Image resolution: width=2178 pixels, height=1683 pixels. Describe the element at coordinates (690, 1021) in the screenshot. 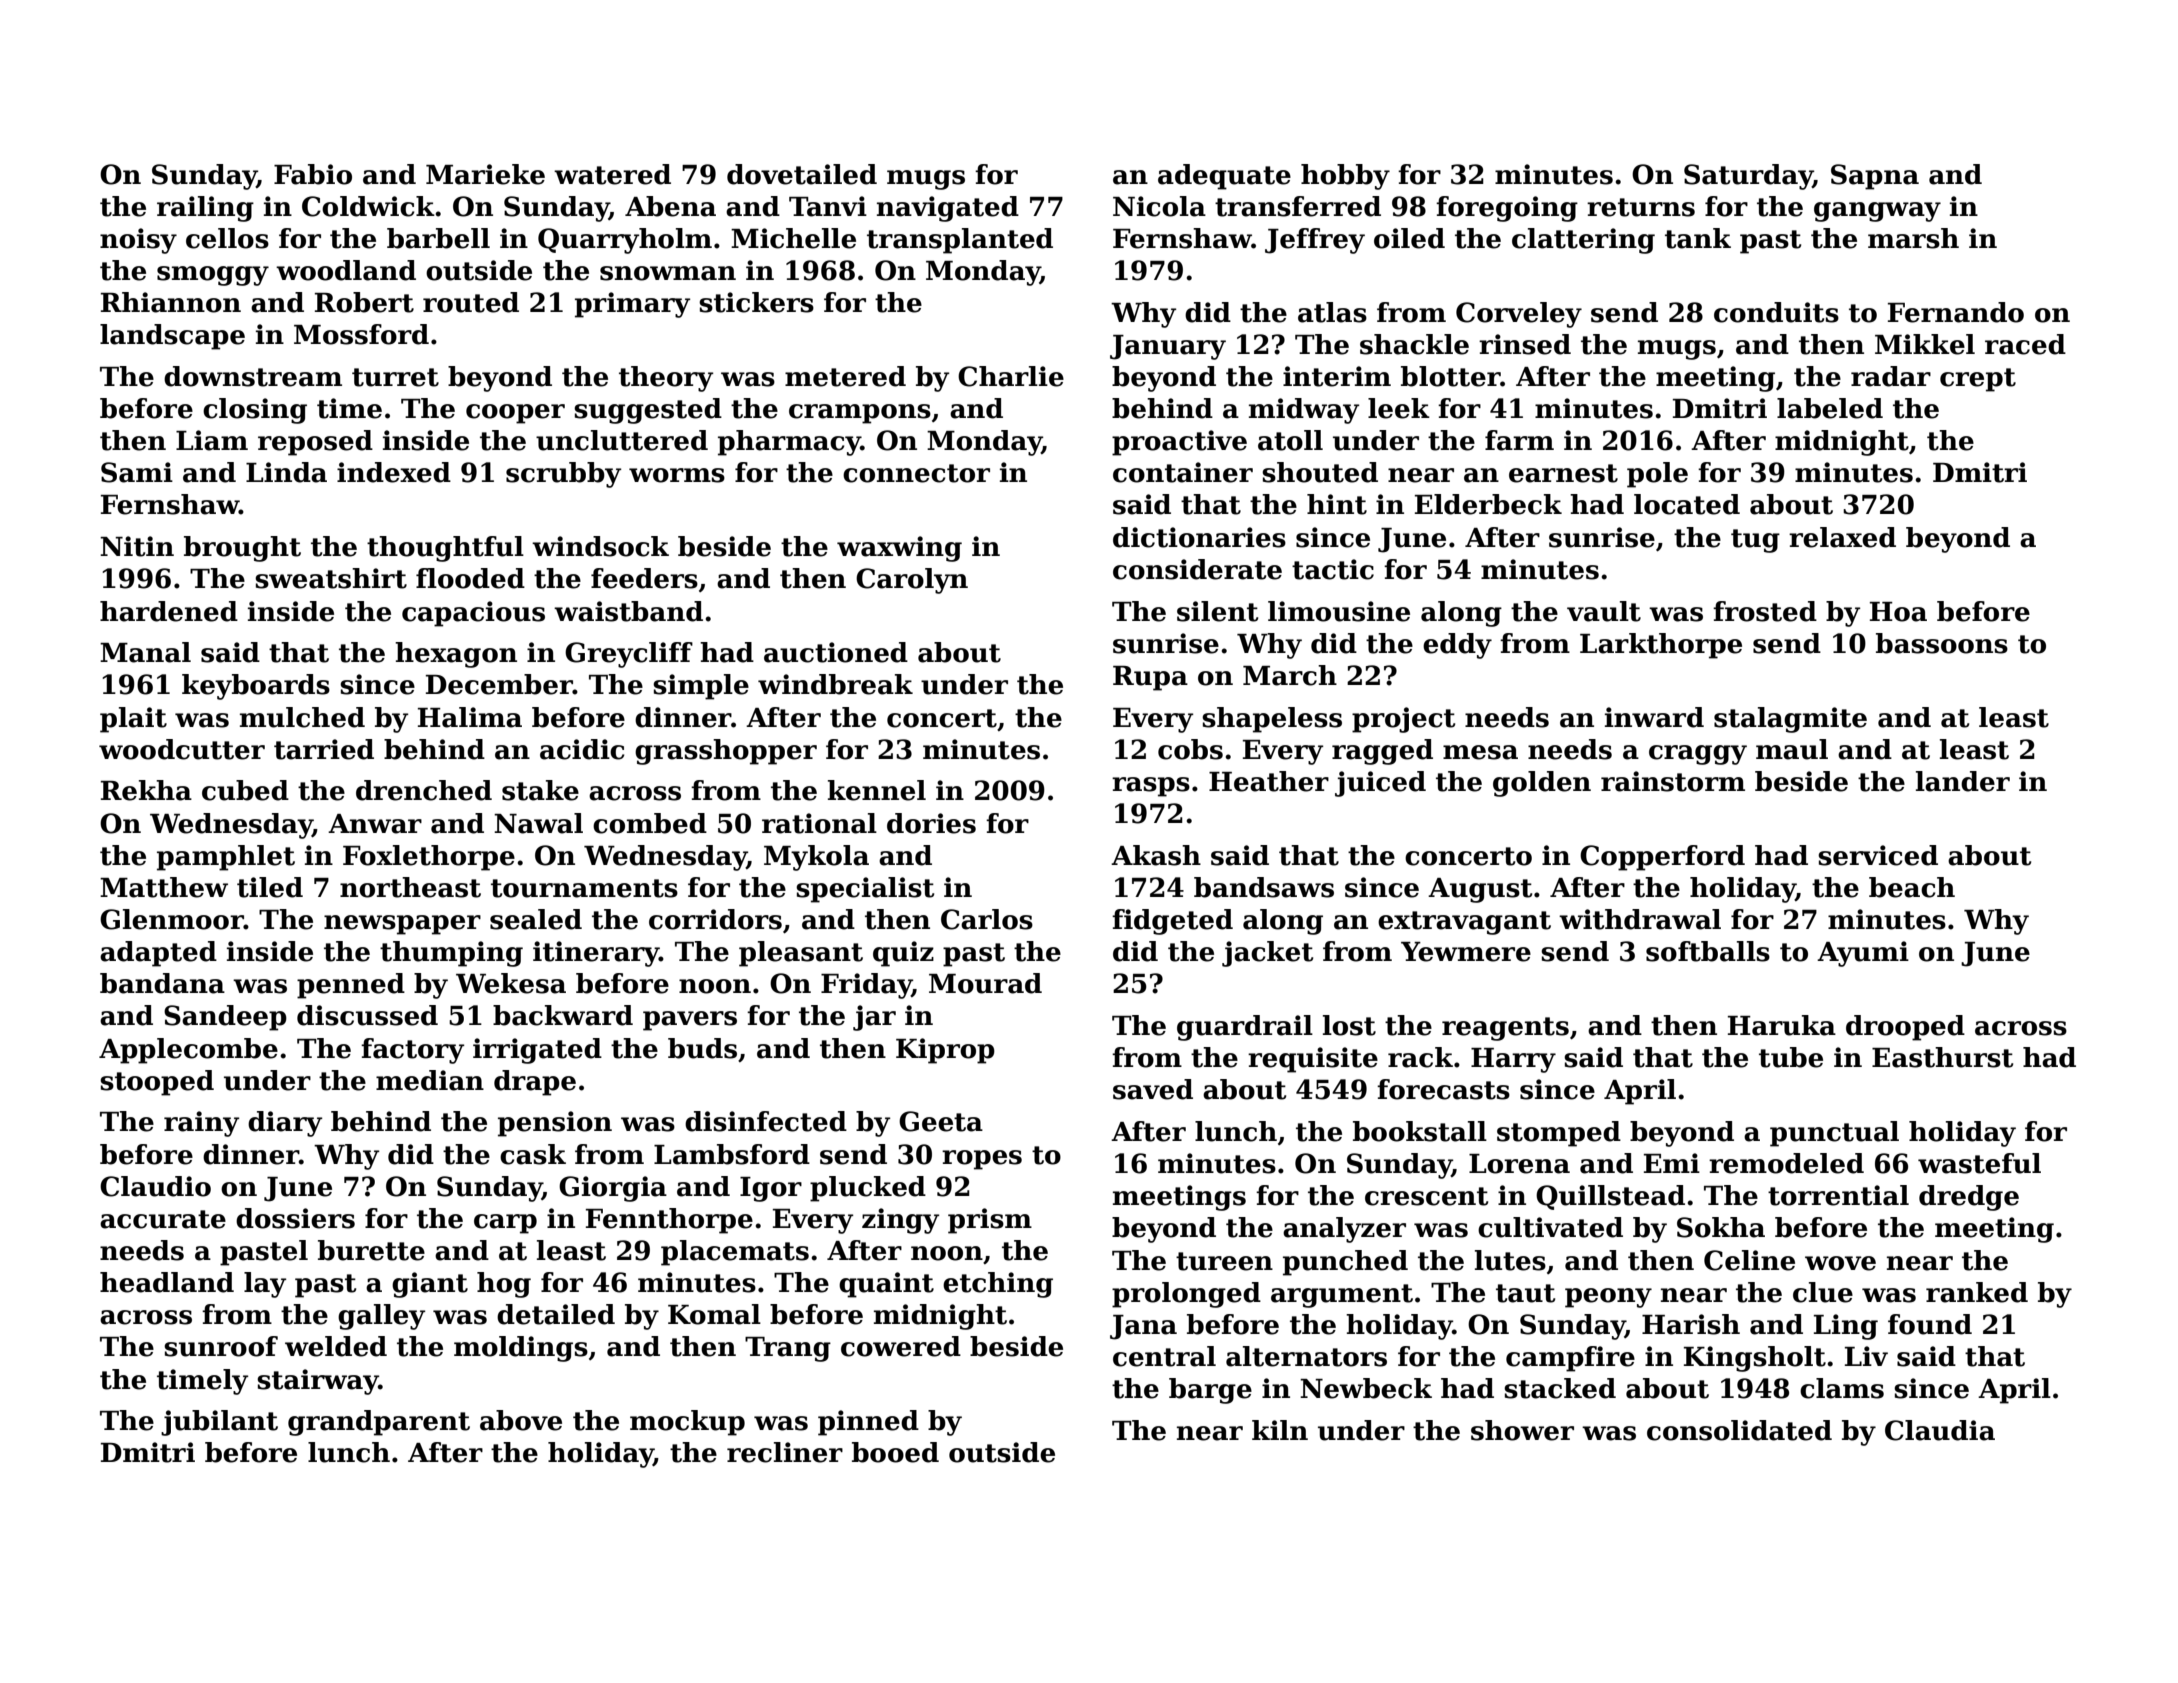

I see `pavers` at that location.
